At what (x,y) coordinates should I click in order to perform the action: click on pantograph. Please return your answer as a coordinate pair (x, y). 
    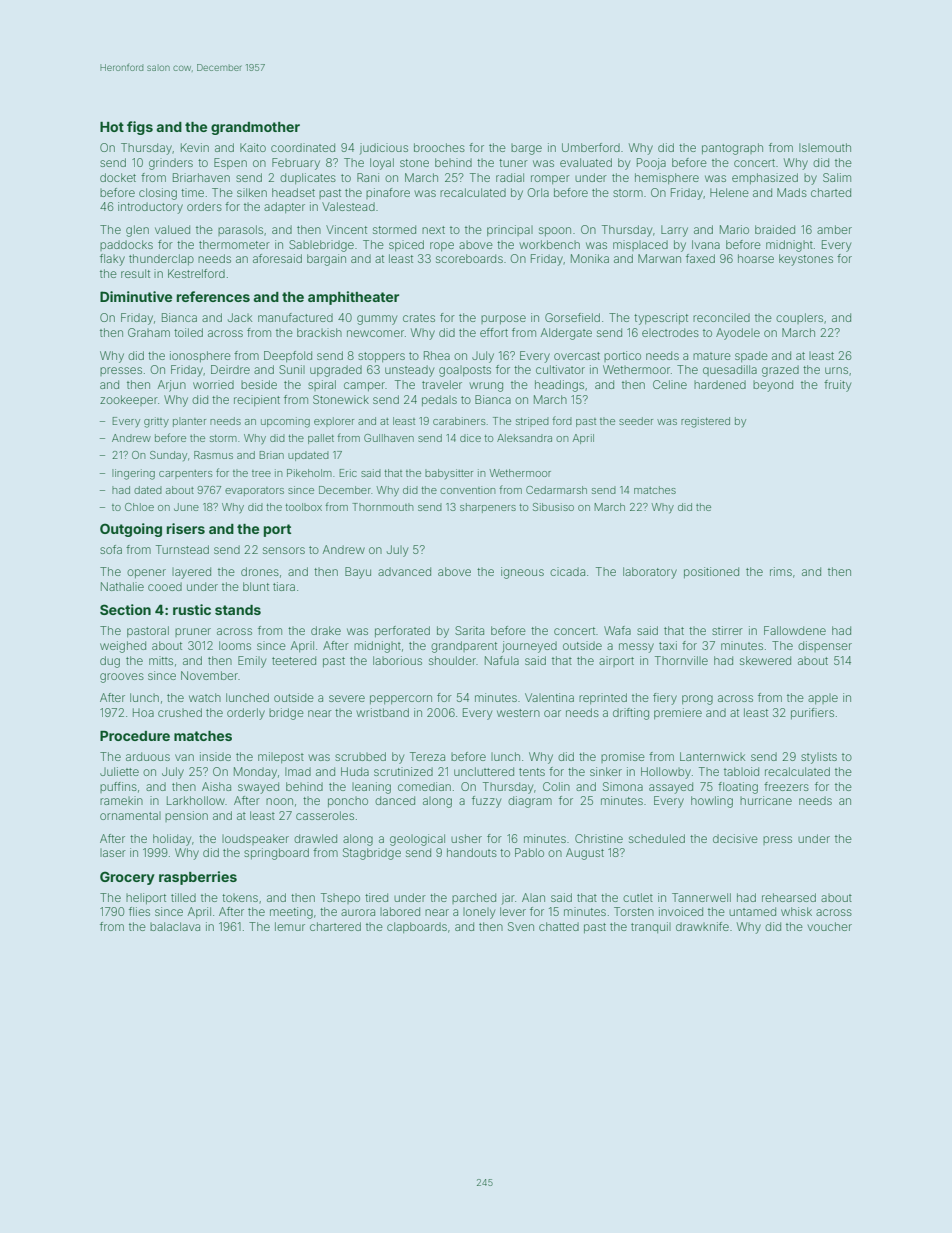
    Looking at the image, I should click on (732, 149).
